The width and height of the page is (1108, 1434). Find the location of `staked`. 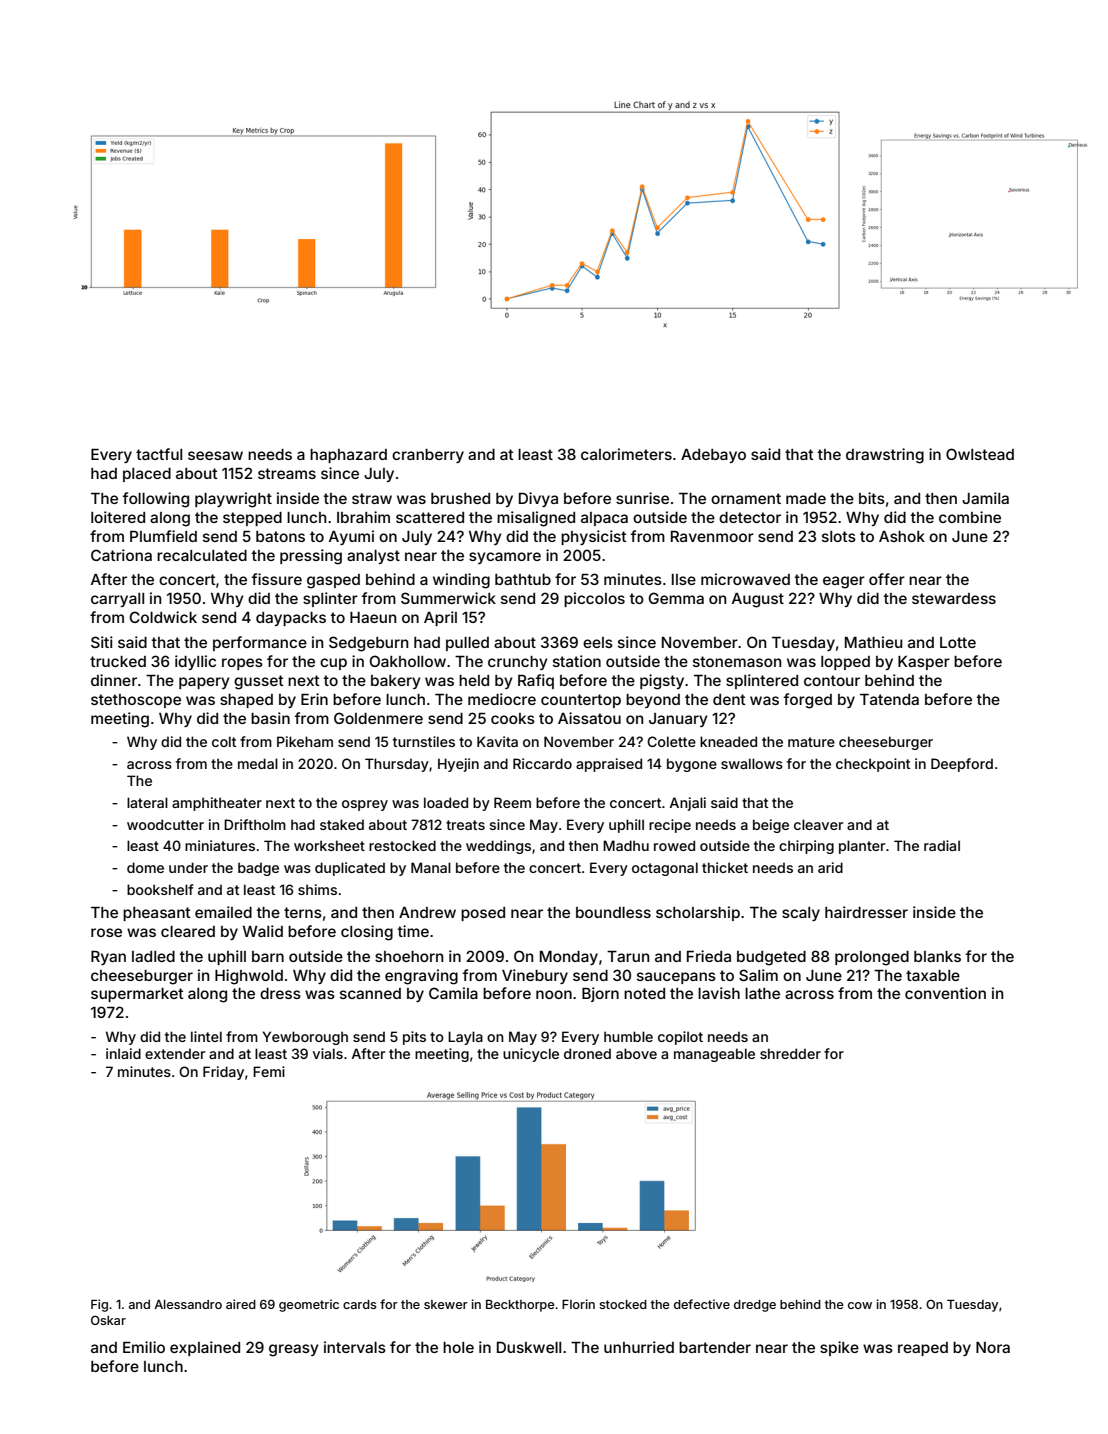

staked is located at coordinates (342, 824).
